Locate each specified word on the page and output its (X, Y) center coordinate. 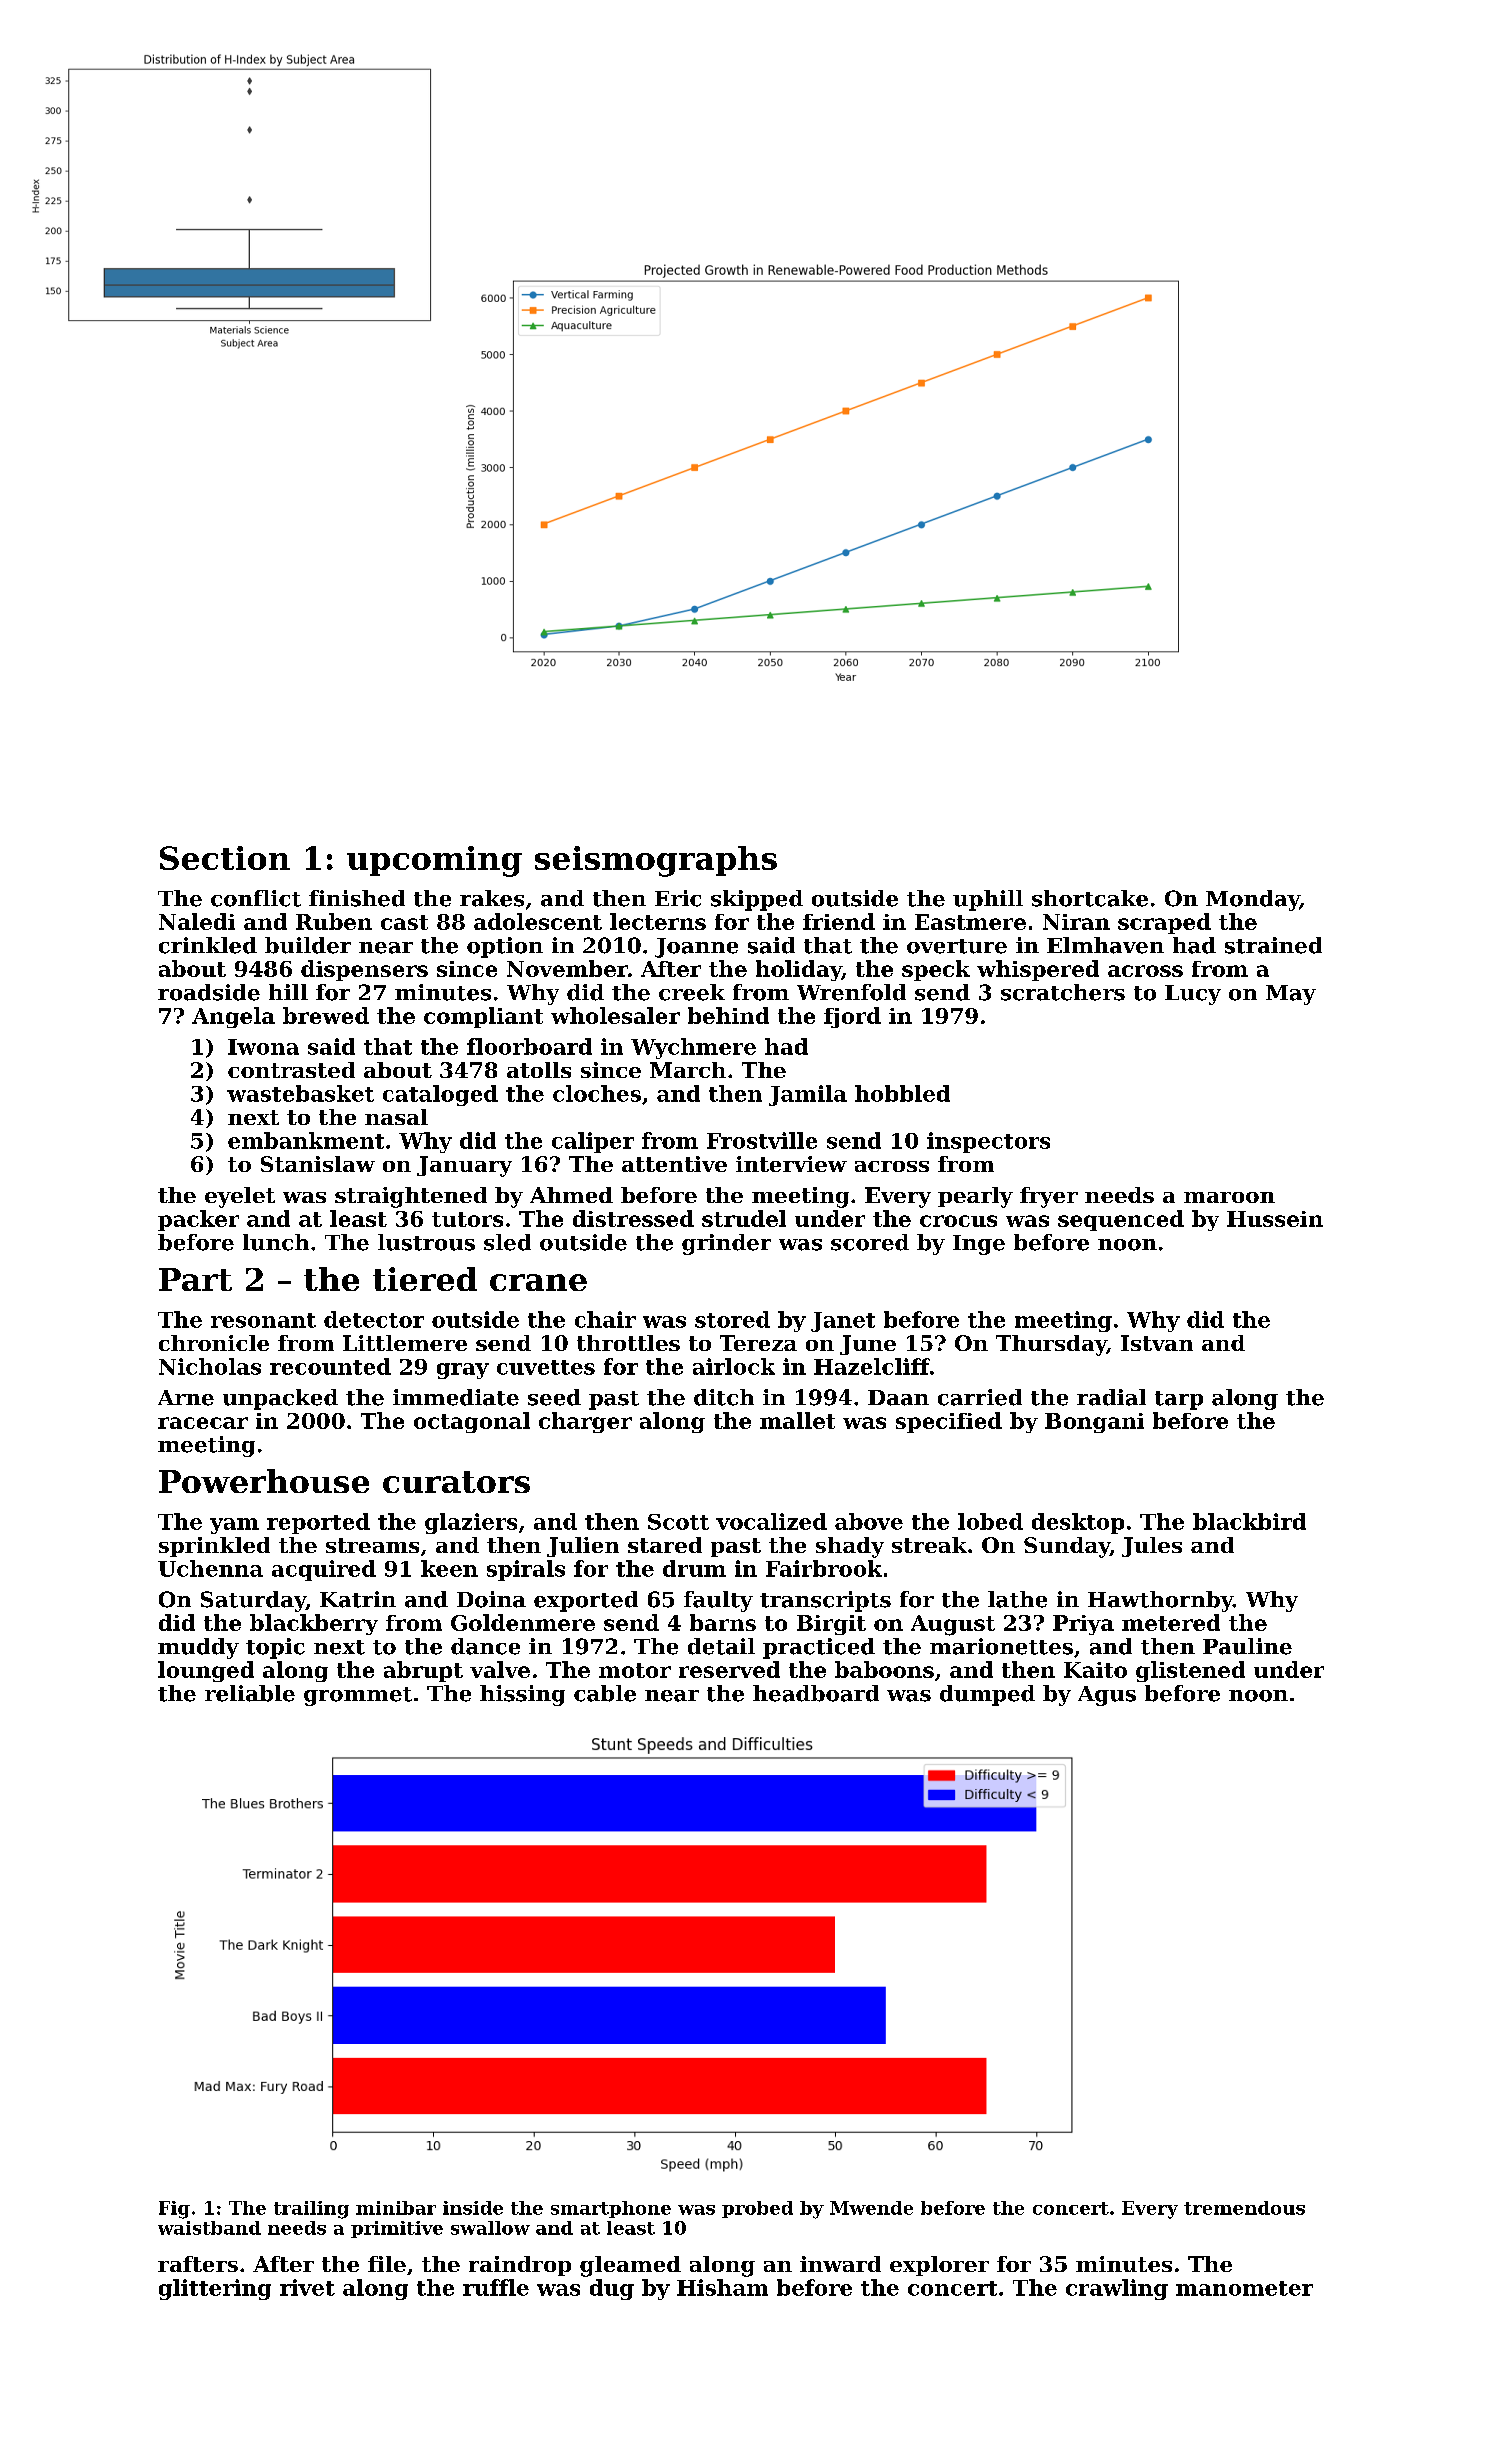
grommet (358, 1696)
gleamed (630, 2266)
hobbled (902, 1093)
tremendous (1244, 2208)
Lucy (1193, 995)
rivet (307, 2287)
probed (757, 2209)
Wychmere (693, 1048)
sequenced (1121, 1220)
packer (198, 1220)
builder (308, 945)
